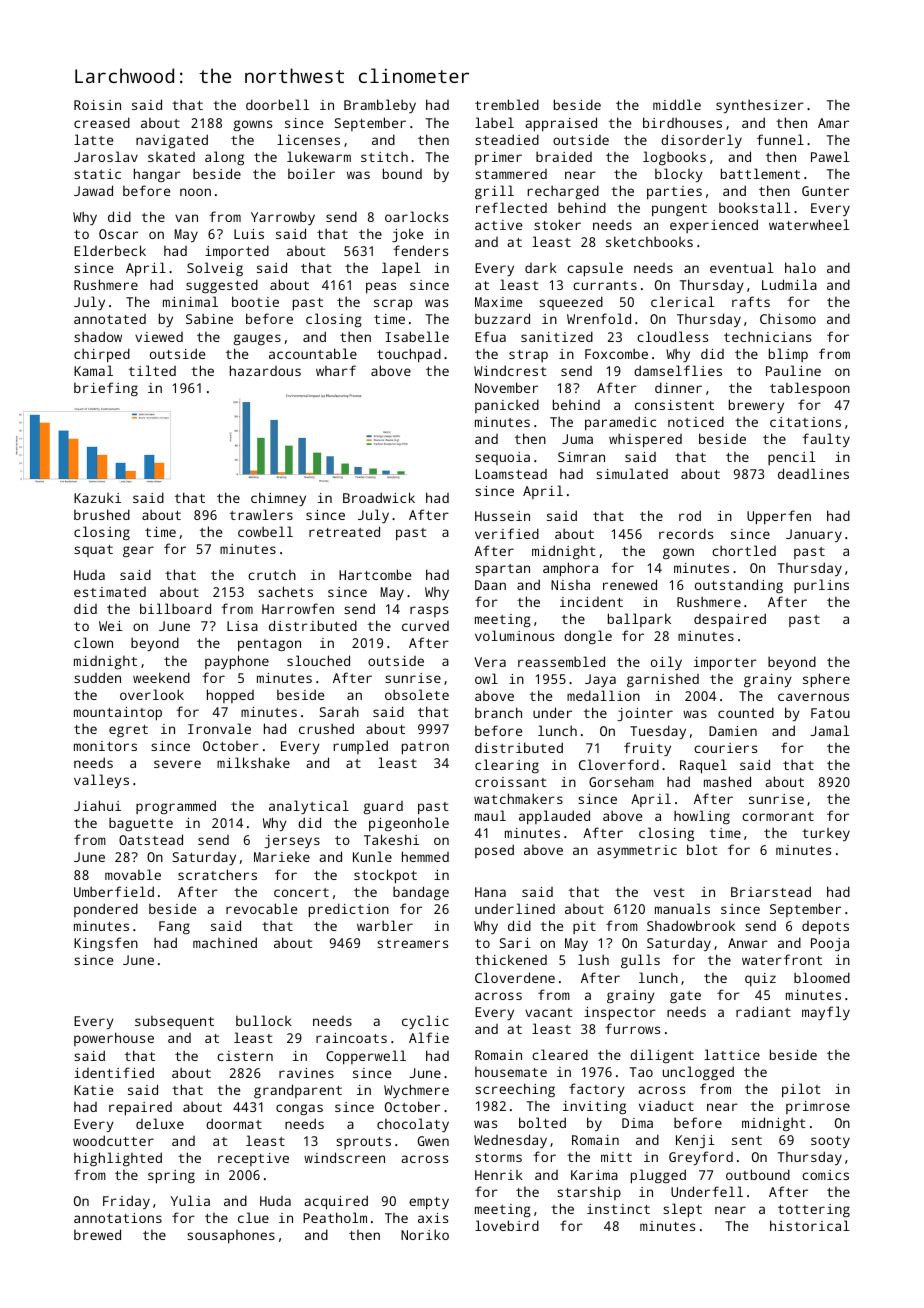 The height and width of the screenshot is (1308, 924). Describe the element at coordinates (157, 175) in the screenshot. I see `hangar` at that location.
